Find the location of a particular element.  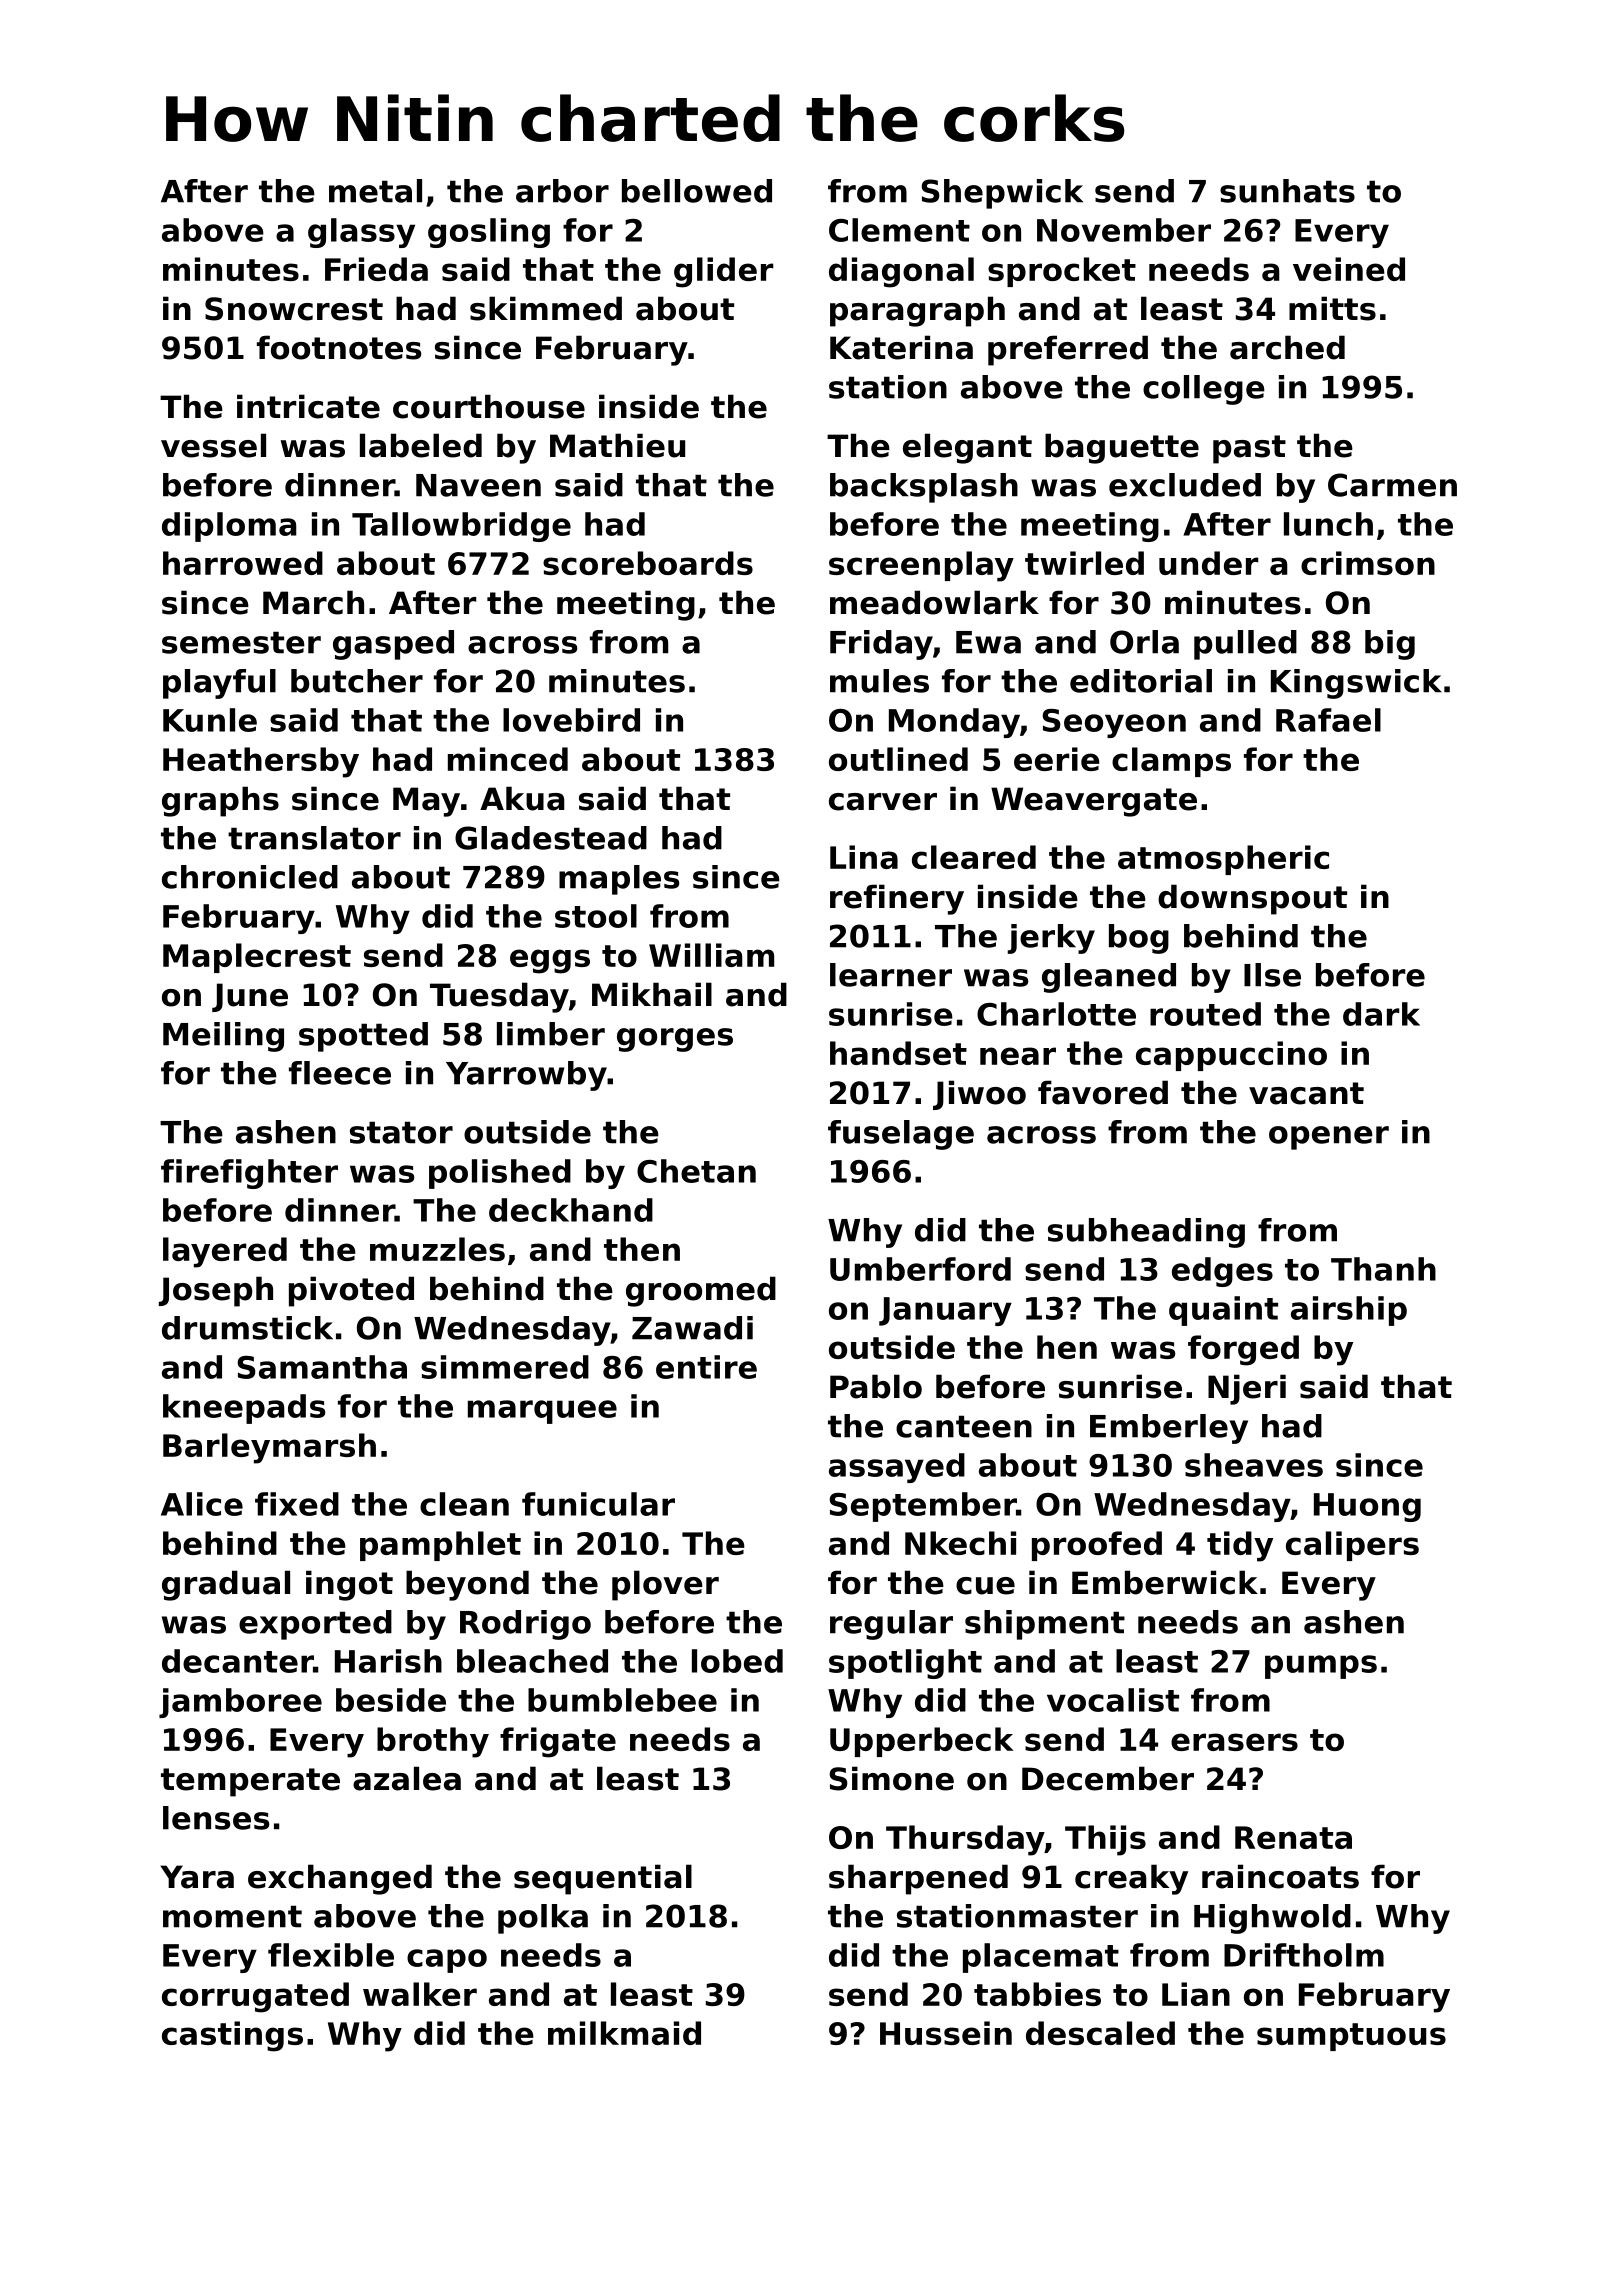

scoreboards is located at coordinates (648, 563).
